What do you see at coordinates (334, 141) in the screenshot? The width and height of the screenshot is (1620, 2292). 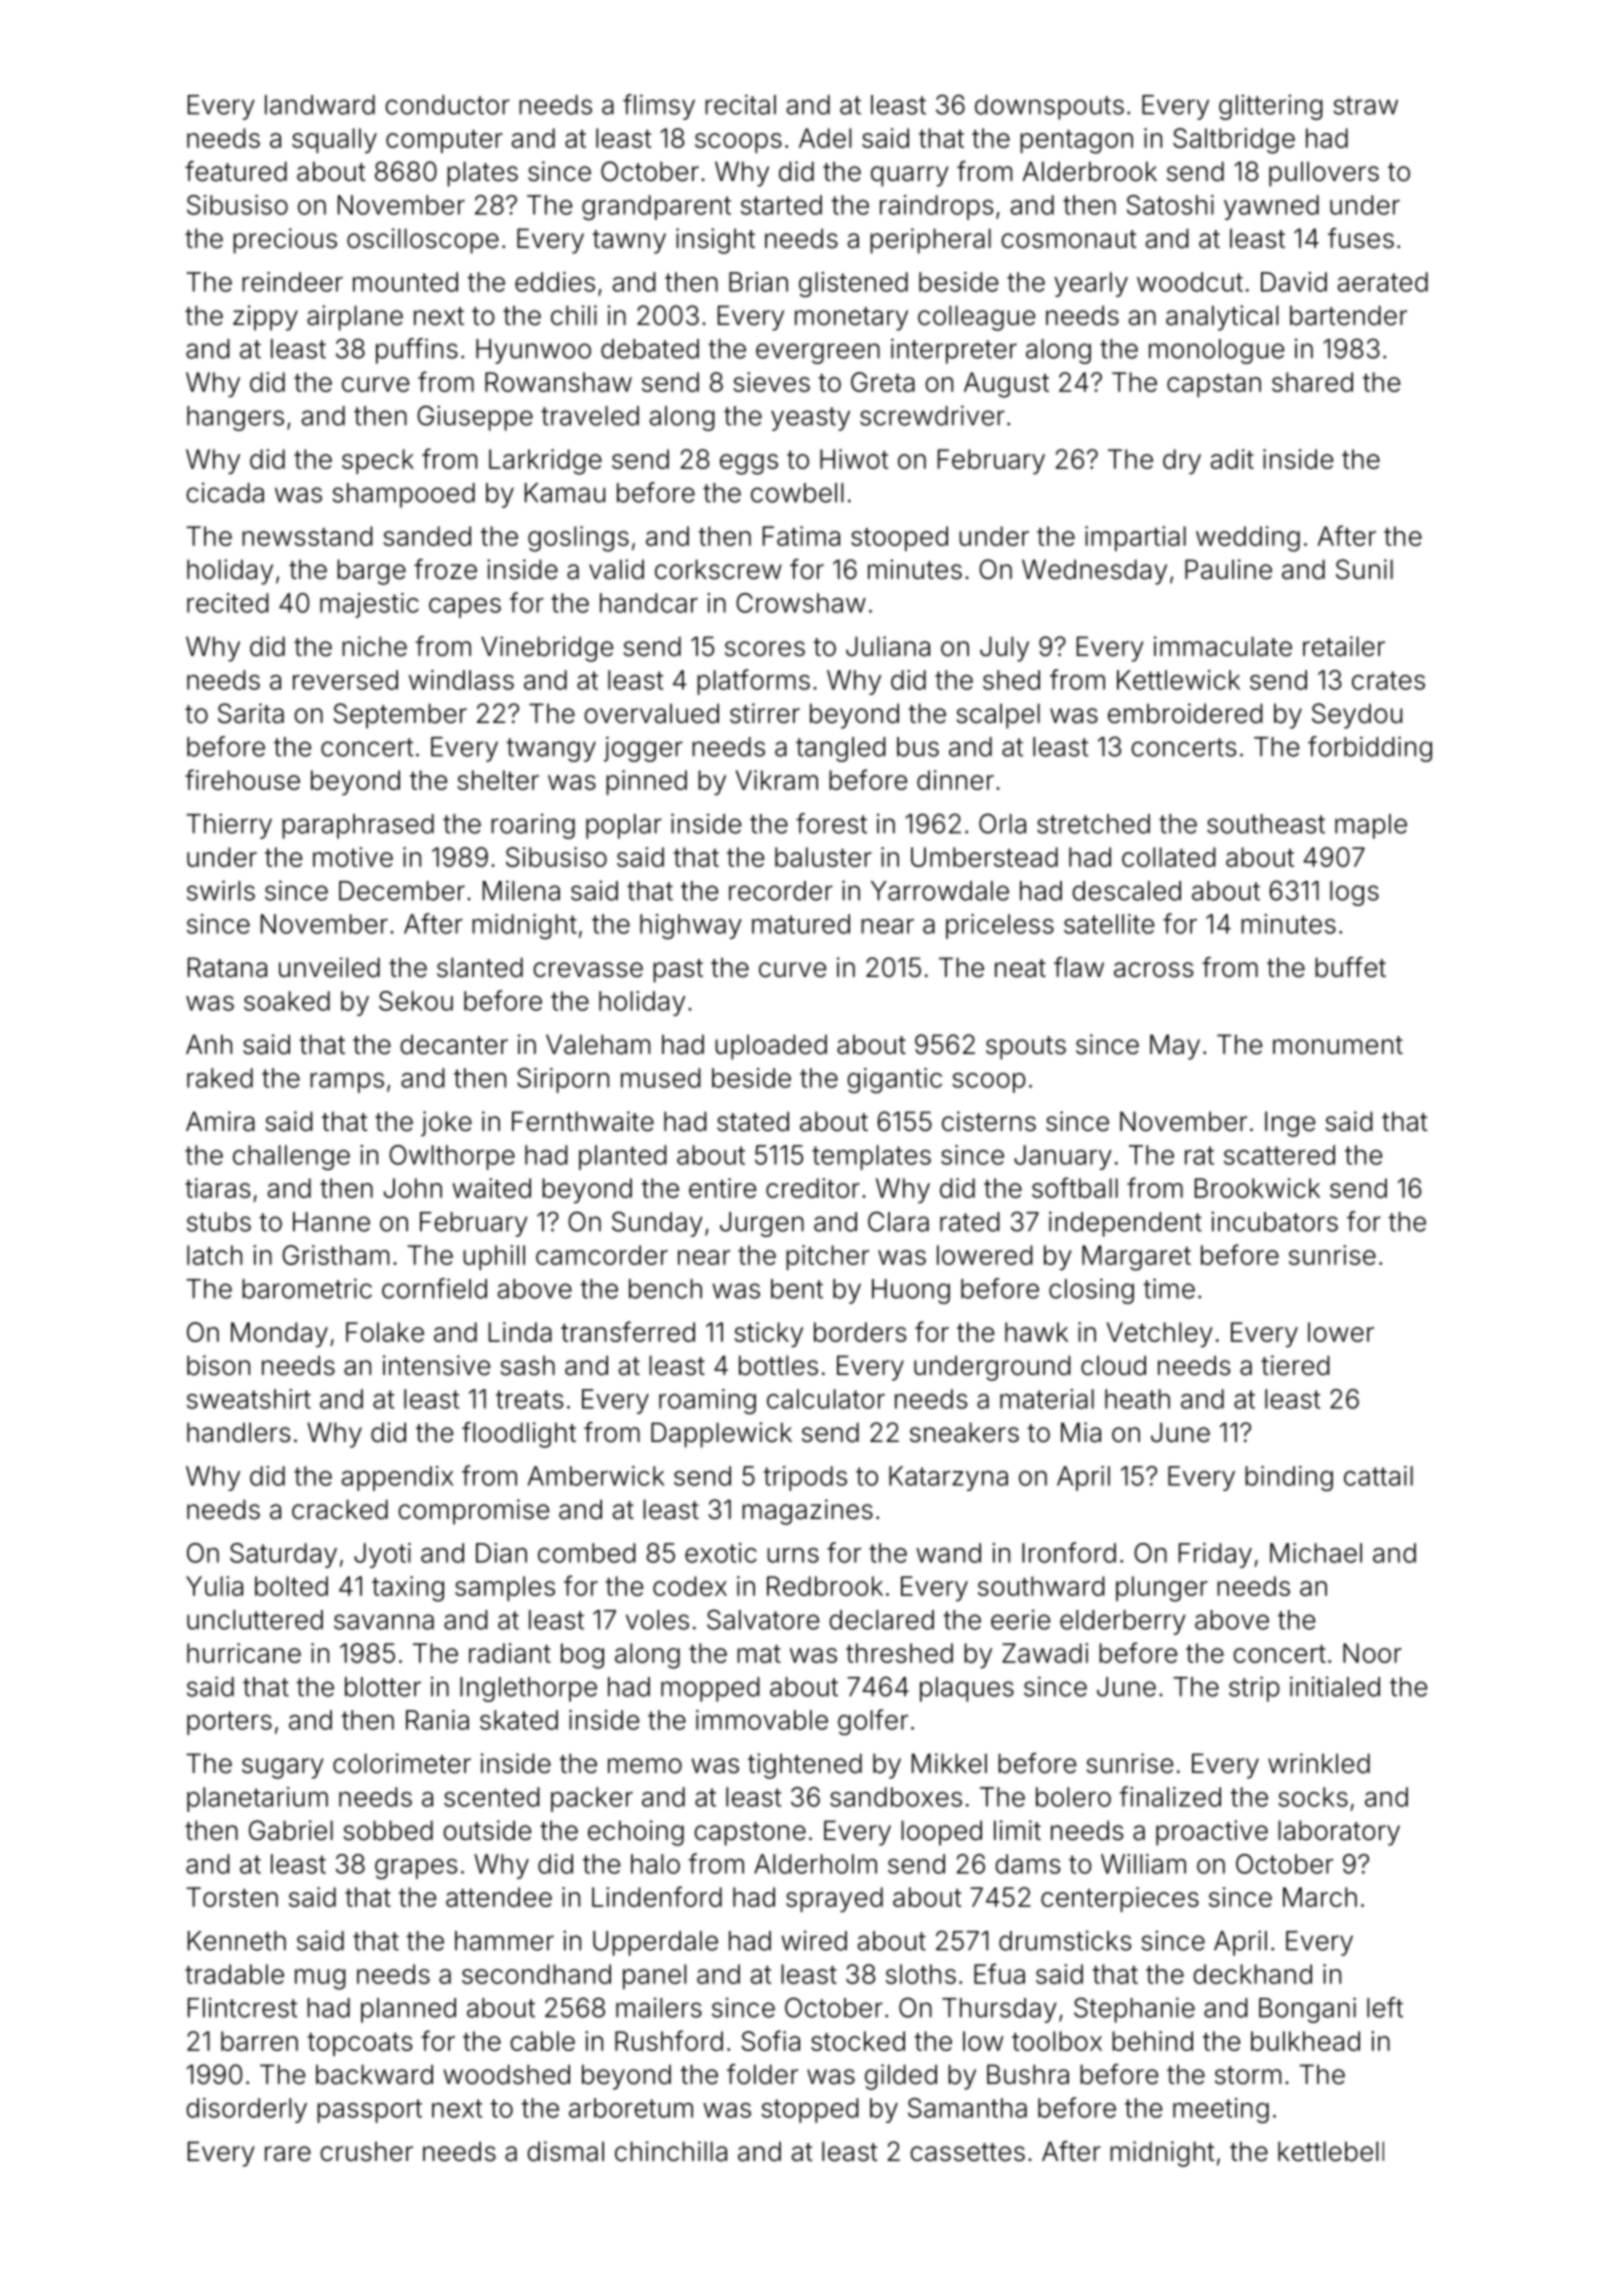 I see `squally` at bounding box center [334, 141].
